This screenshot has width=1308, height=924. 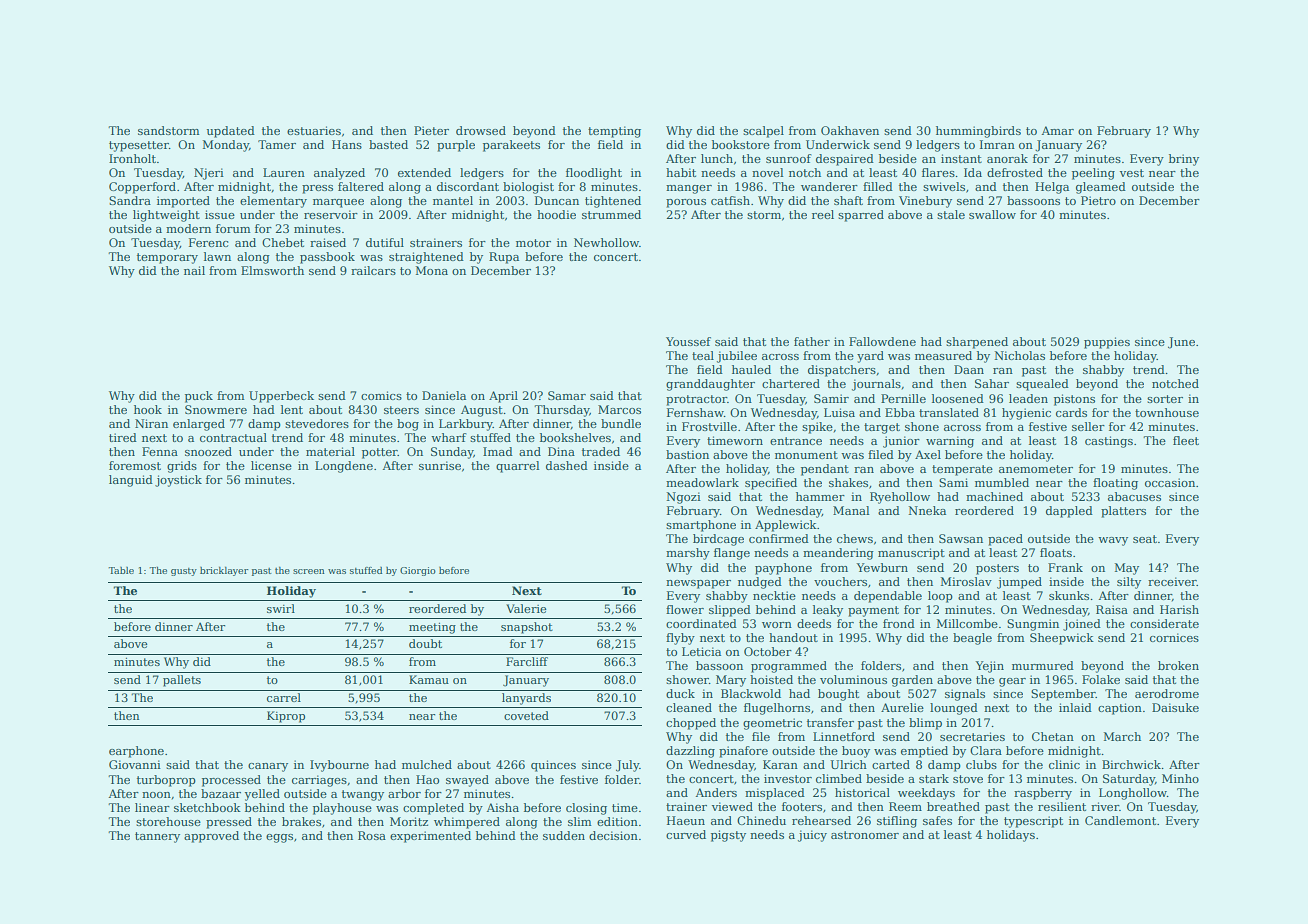 What do you see at coordinates (817, 428) in the screenshot?
I see `spike` at bounding box center [817, 428].
